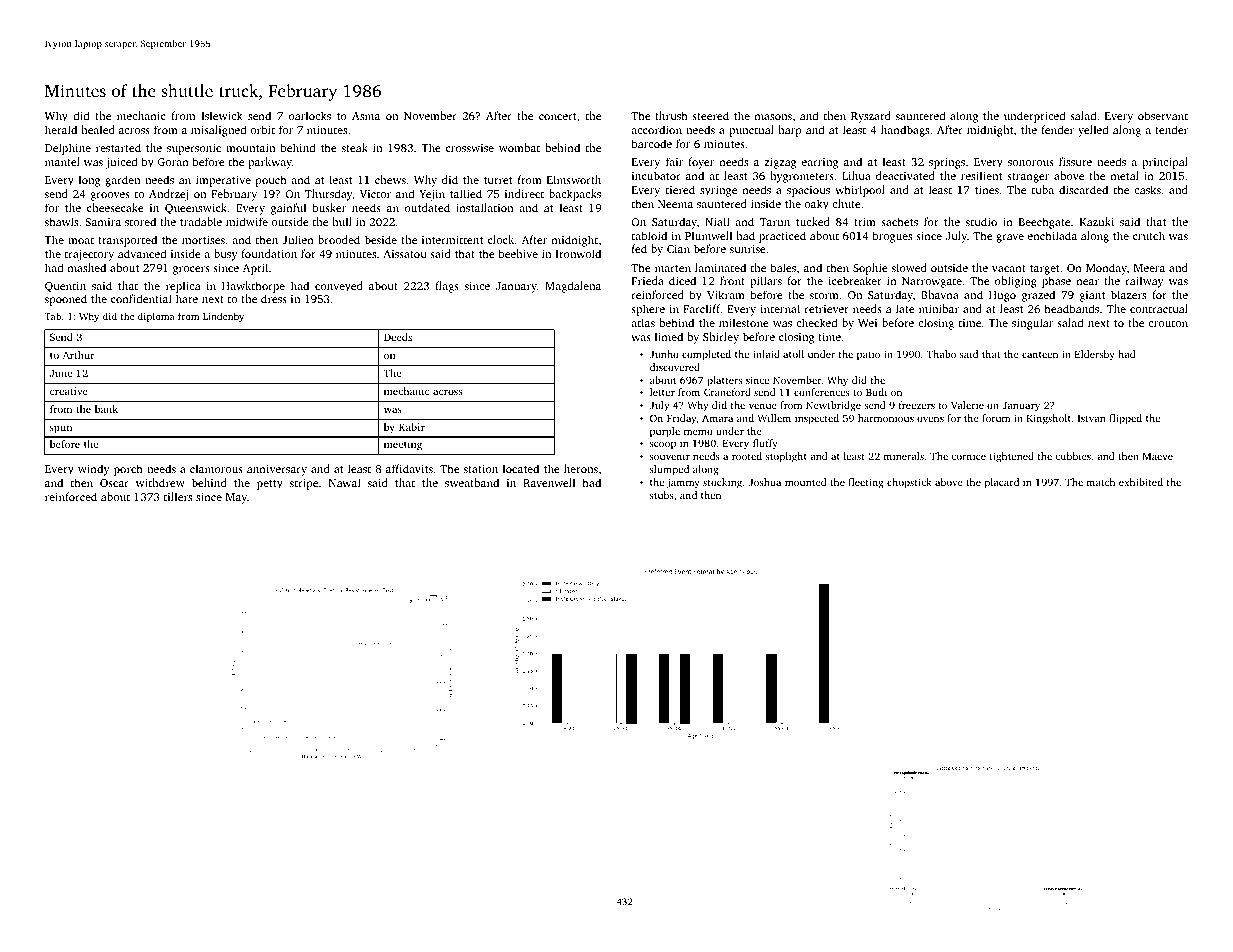  Describe the element at coordinates (222, 115) in the screenshot. I see `Islewick` at that location.
